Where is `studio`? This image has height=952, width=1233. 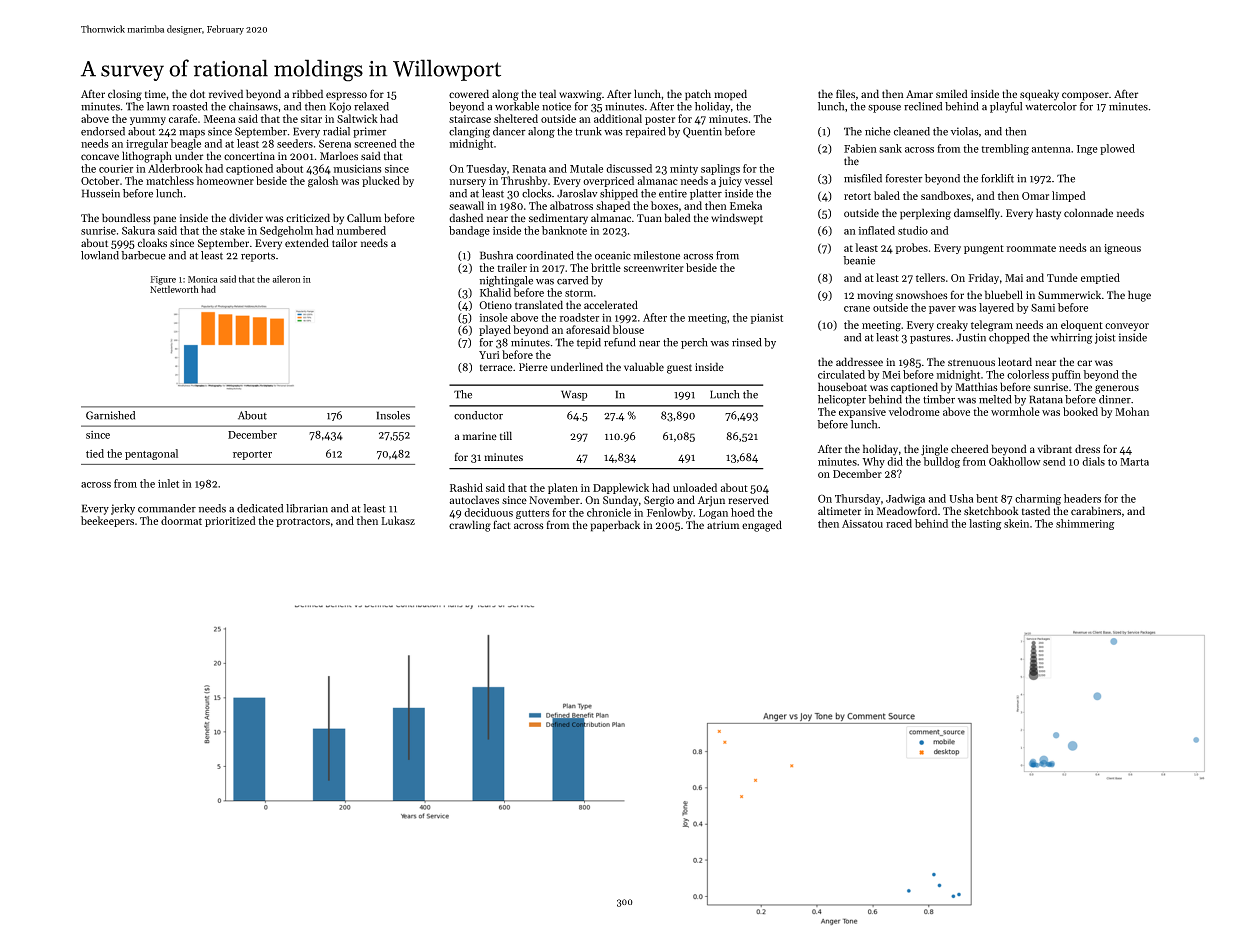 studio is located at coordinates (913, 230).
